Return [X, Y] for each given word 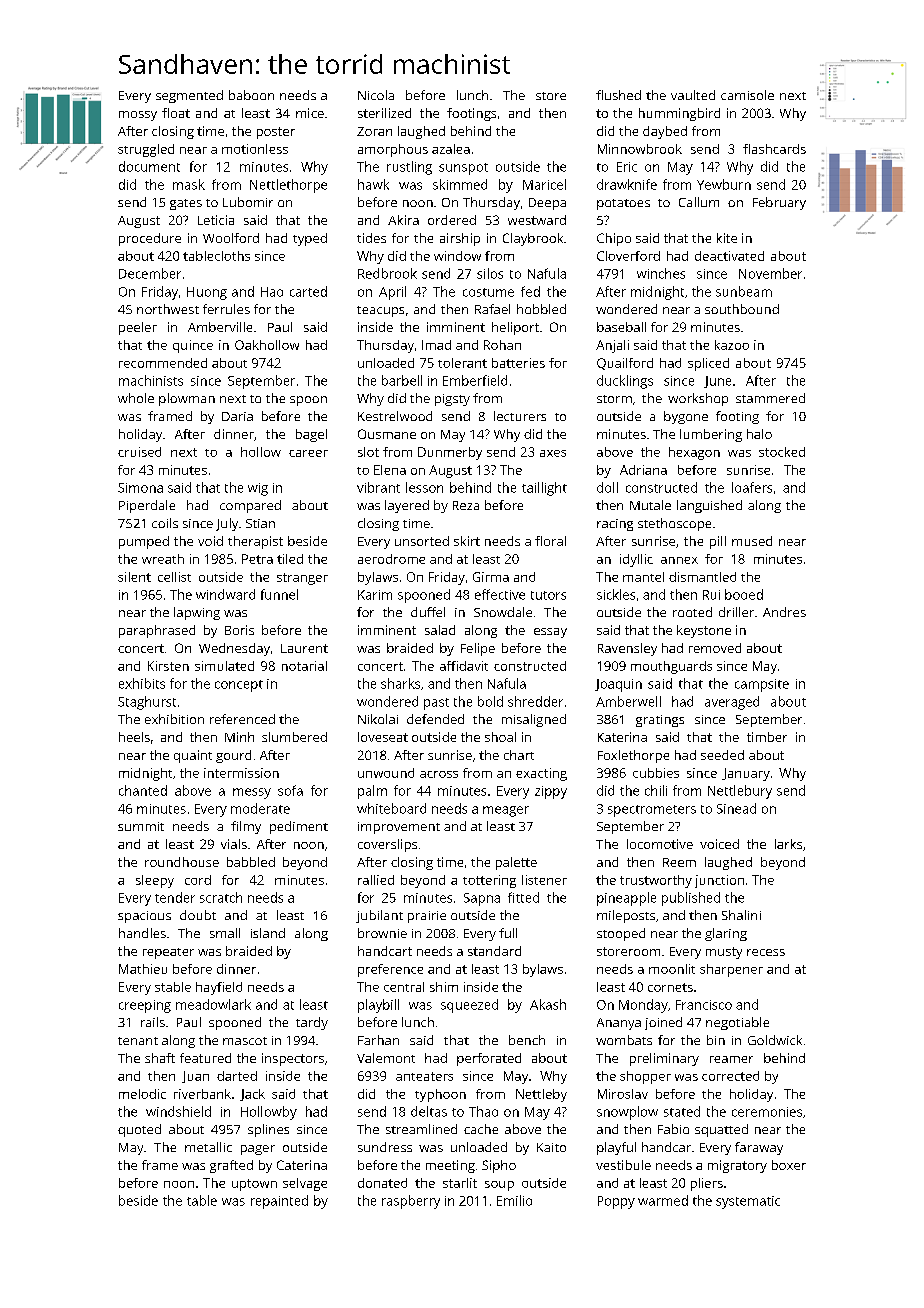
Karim [375, 595]
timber [767, 737]
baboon [251, 95]
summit [141, 826]
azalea [451, 149]
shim [444, 987]
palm [372, 792]
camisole [747, 95]
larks [788, 844]
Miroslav [623, 1094]
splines [268, 1130]
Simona [140, 488]
